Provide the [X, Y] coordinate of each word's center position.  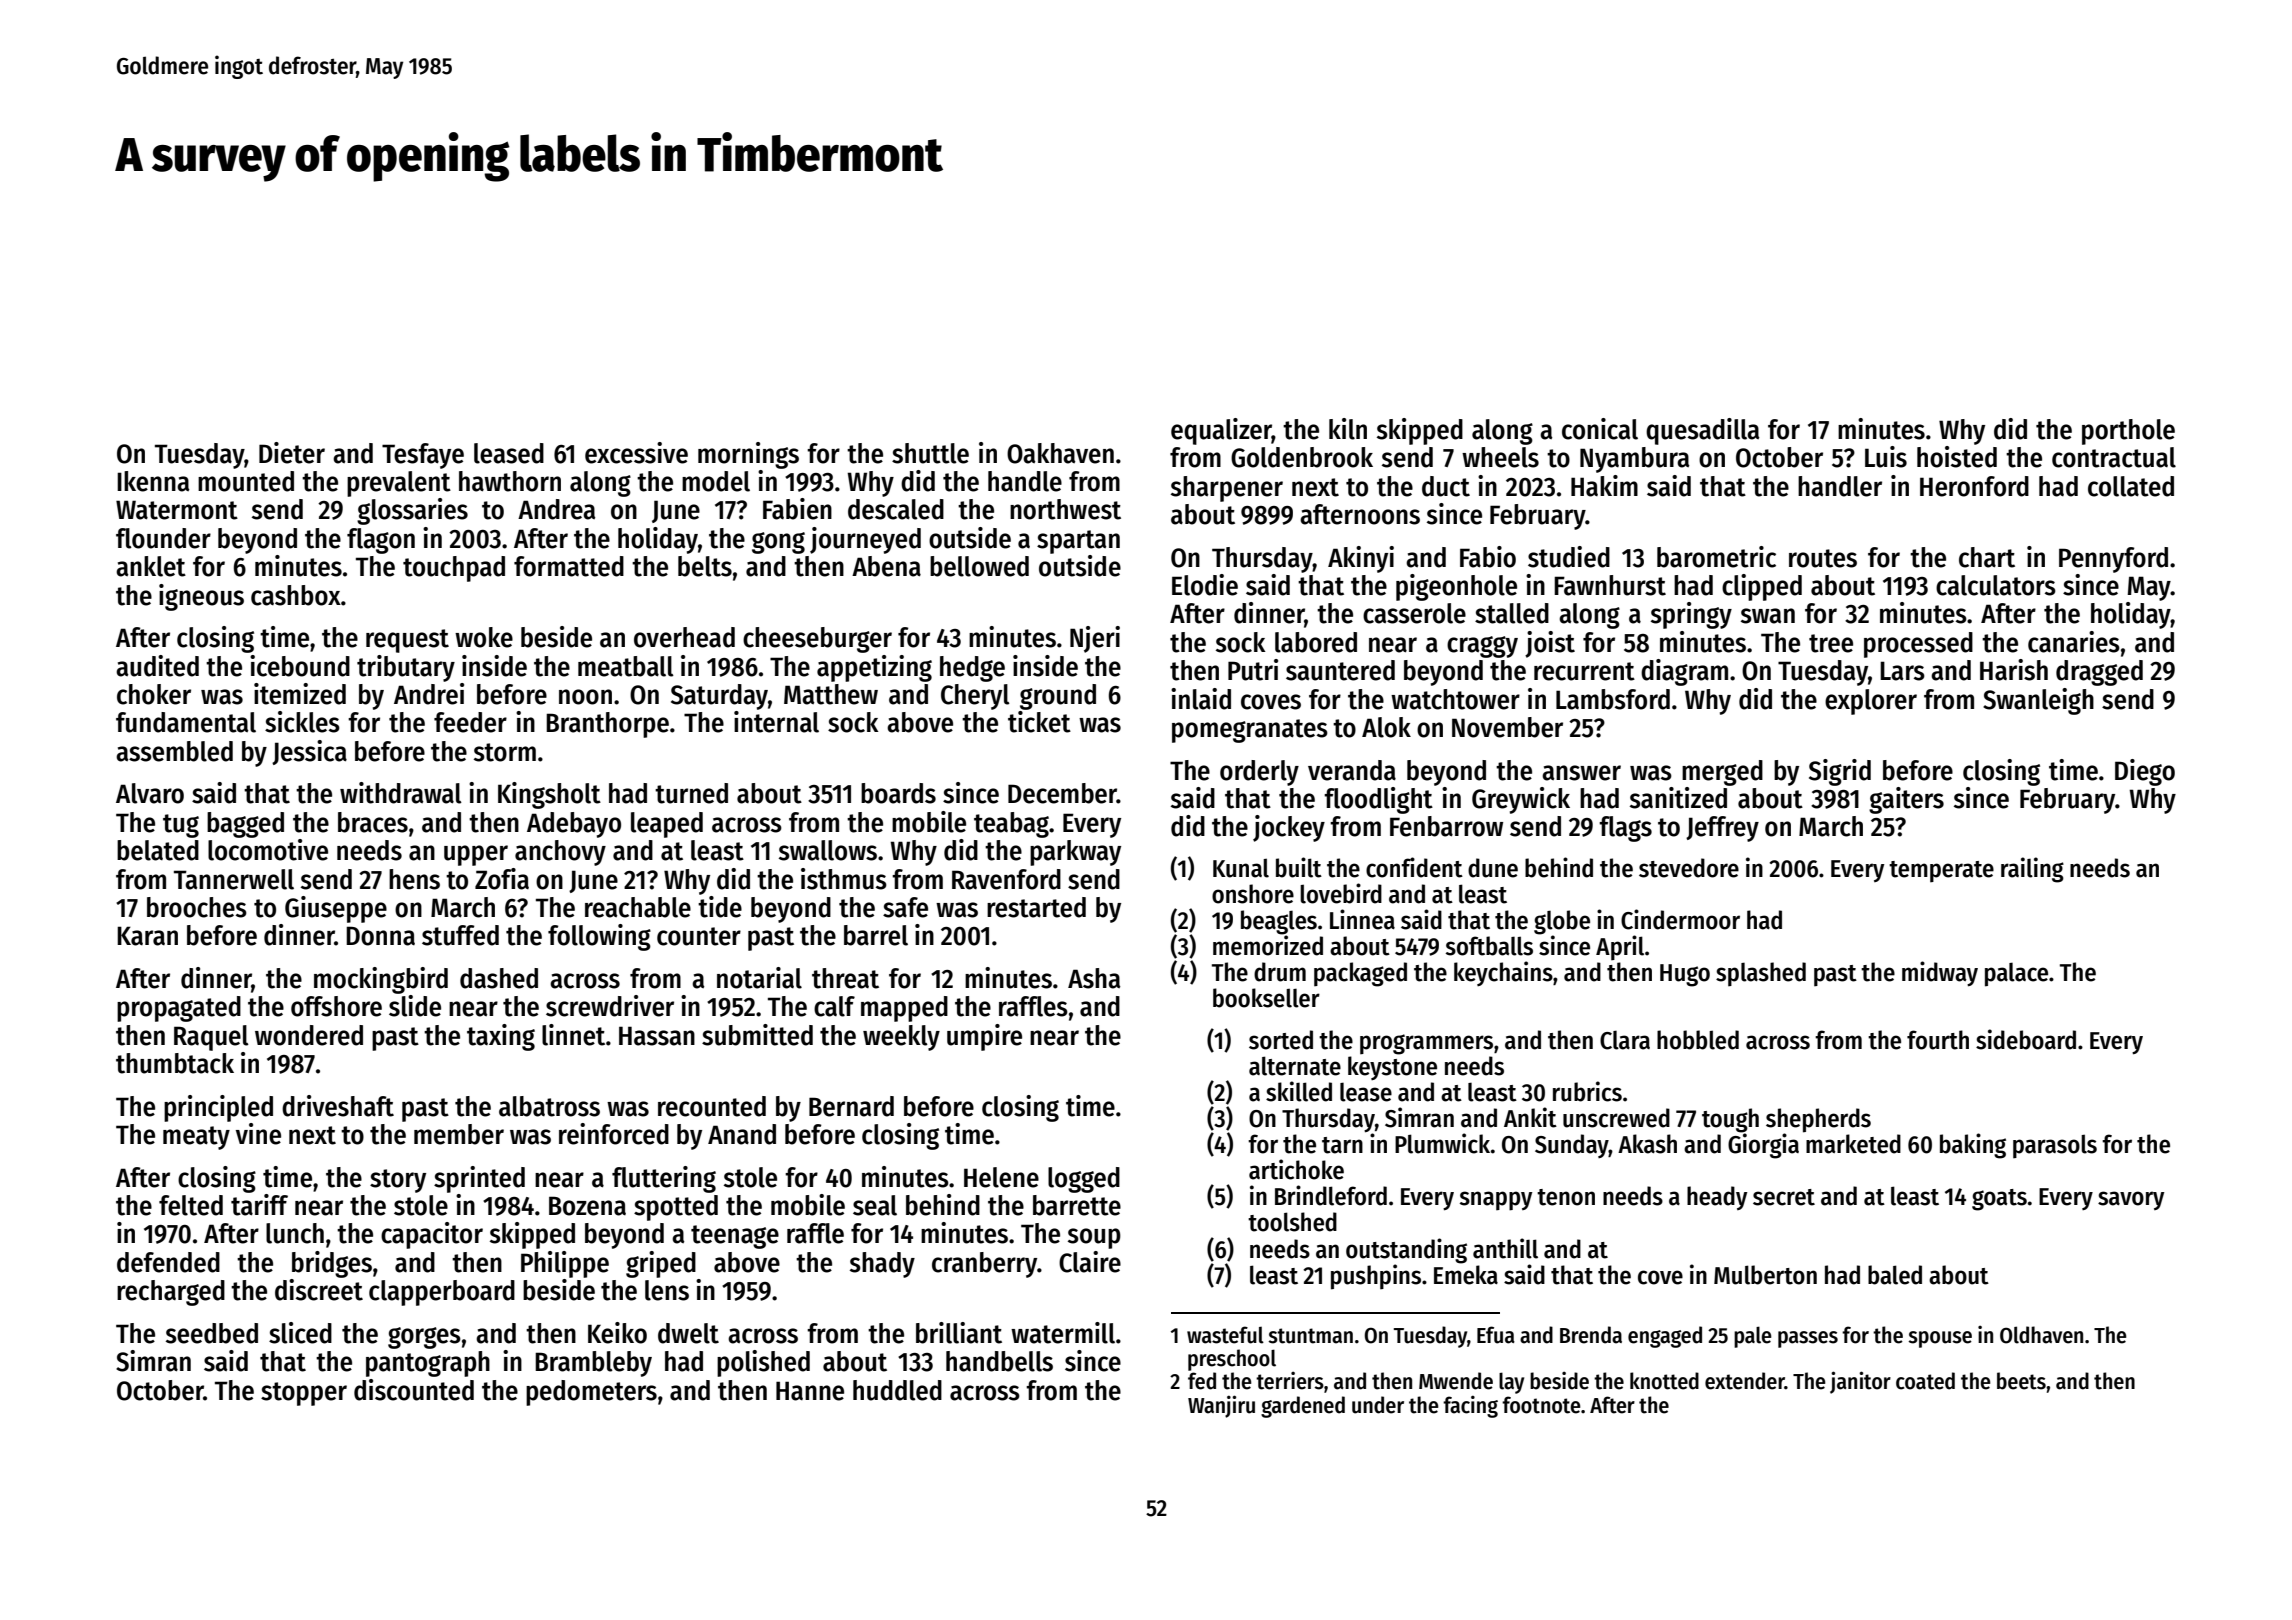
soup [1094, 1238]
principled [218, 1108]
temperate [1941, 871]
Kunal [1241, 868]
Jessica [309, 752]
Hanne [810, 1391]
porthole [2128, 432]
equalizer [1221, 431]
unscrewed [1616, 1118]
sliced [300, 1333]
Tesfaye [423, 456]
